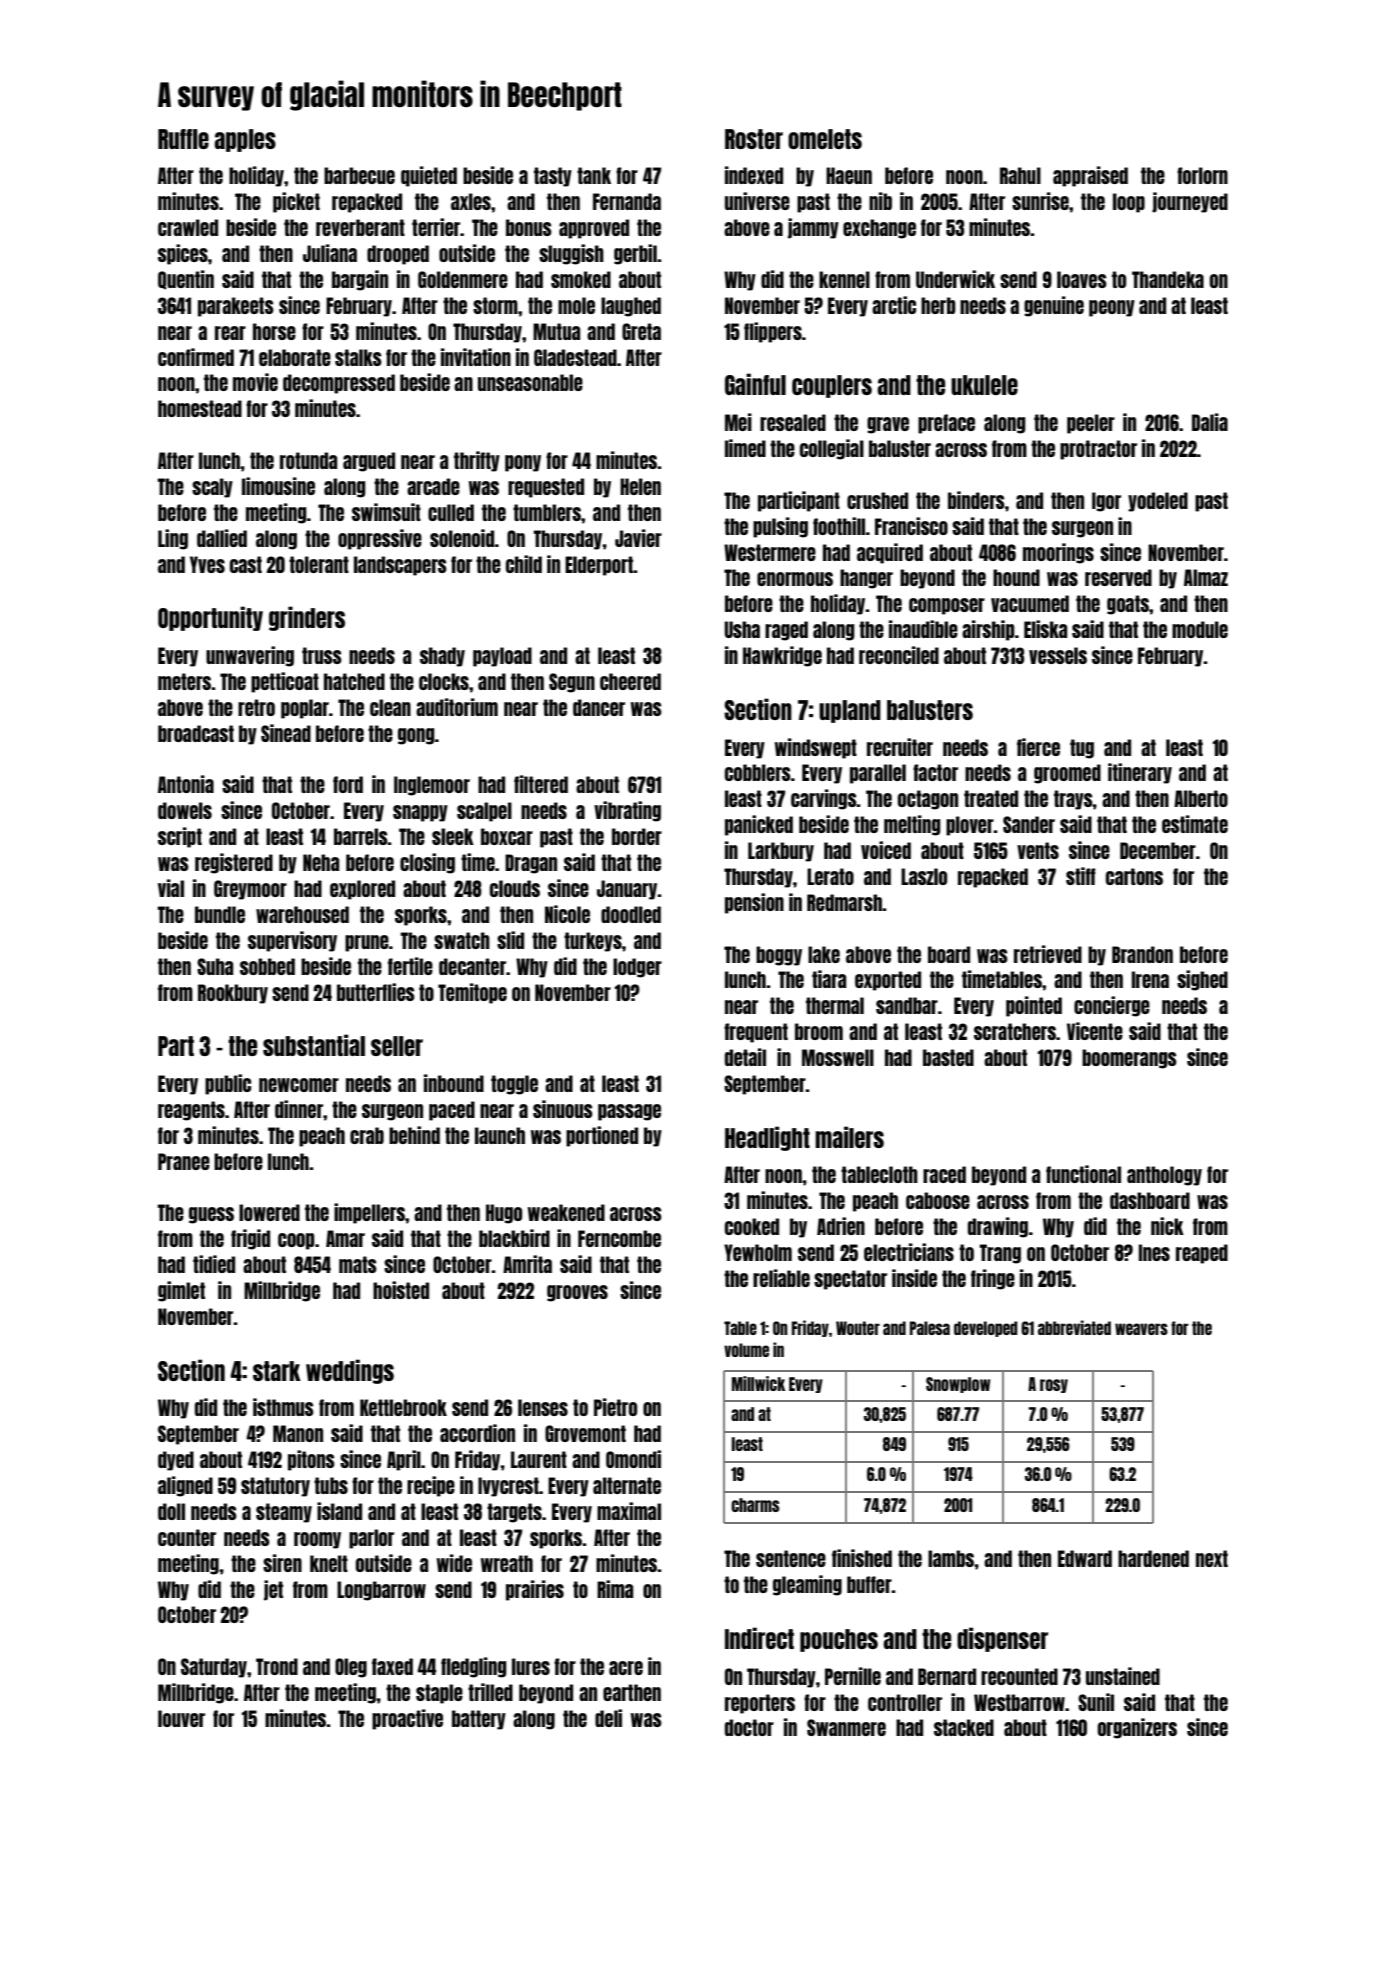  I want to click on Alberto, so click(1201, 798).
